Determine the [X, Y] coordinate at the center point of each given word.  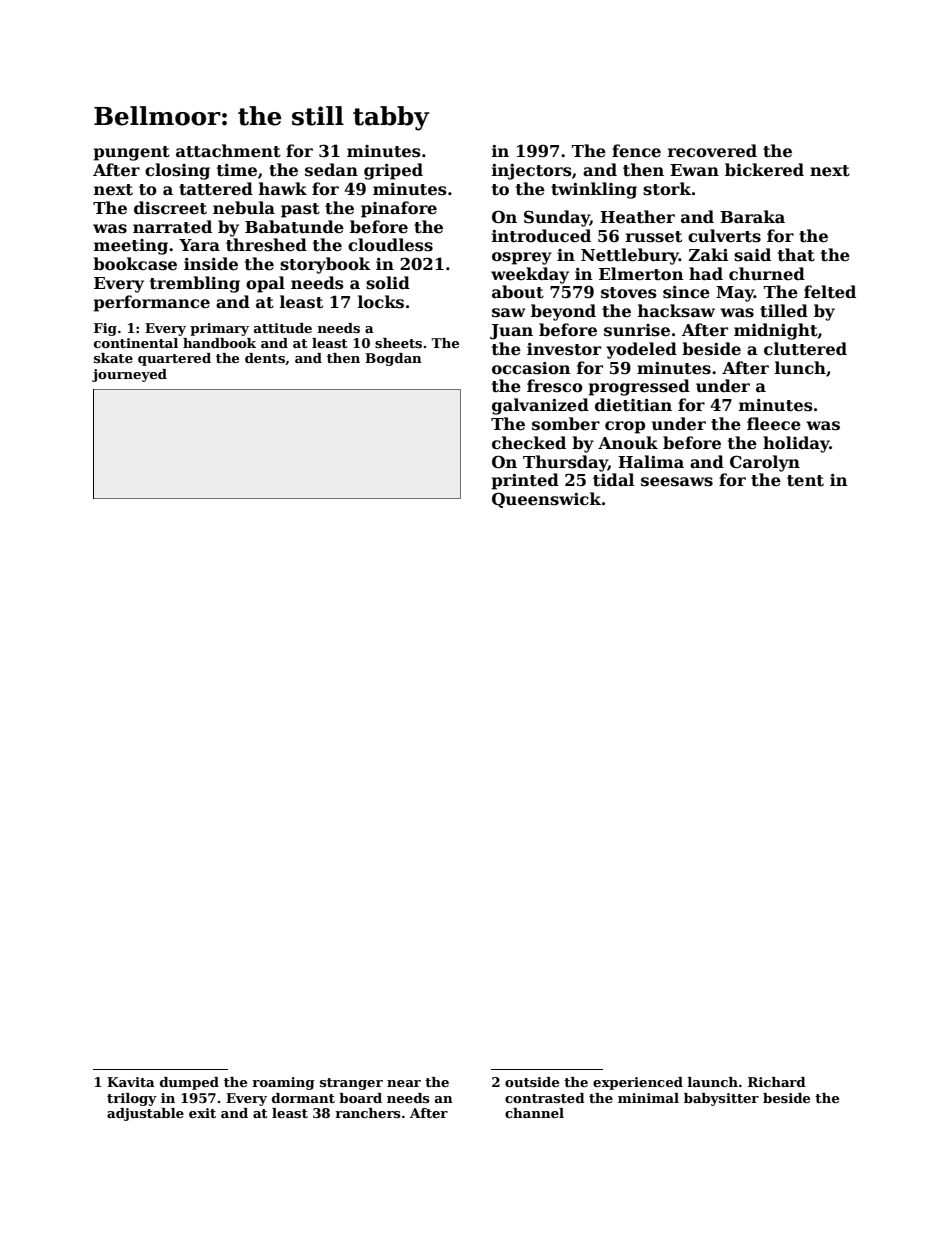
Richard [777, 1082]
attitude [283, 328]
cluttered [805, 349]
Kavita [131, 1082]
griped [393, 171]
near [404, 1083]
